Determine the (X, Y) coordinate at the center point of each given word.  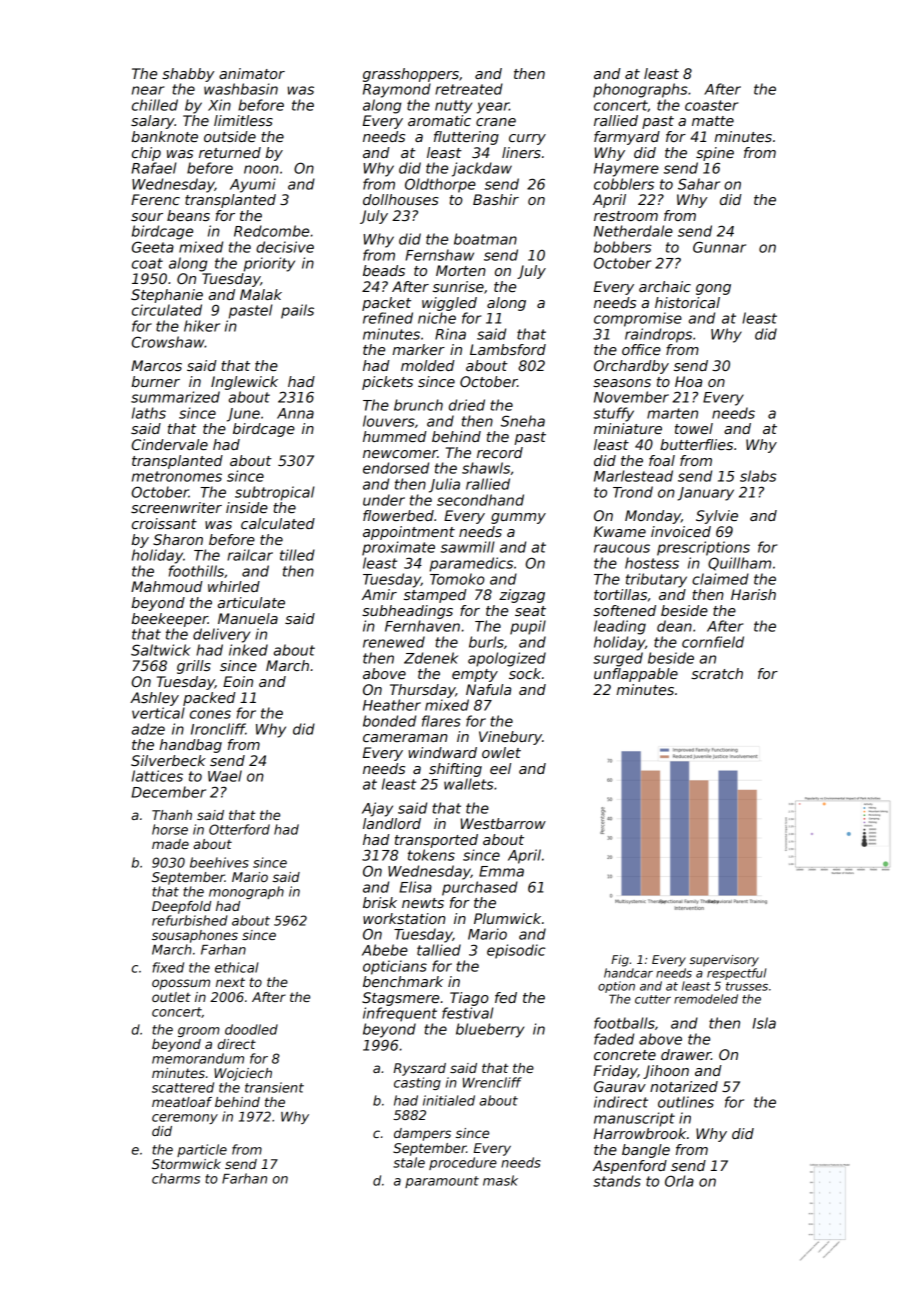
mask (500, 1180)
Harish (753, 594)
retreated (469, 89)
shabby (188, 75)
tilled (297, 555)
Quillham (739, 564)
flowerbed (398, 515)
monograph (246, 892)
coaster (711, 105)
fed (506, 997)
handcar (628, 973)
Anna (295, 413)
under (384, 500)
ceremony (185, 1119)
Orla (679, 1181)
